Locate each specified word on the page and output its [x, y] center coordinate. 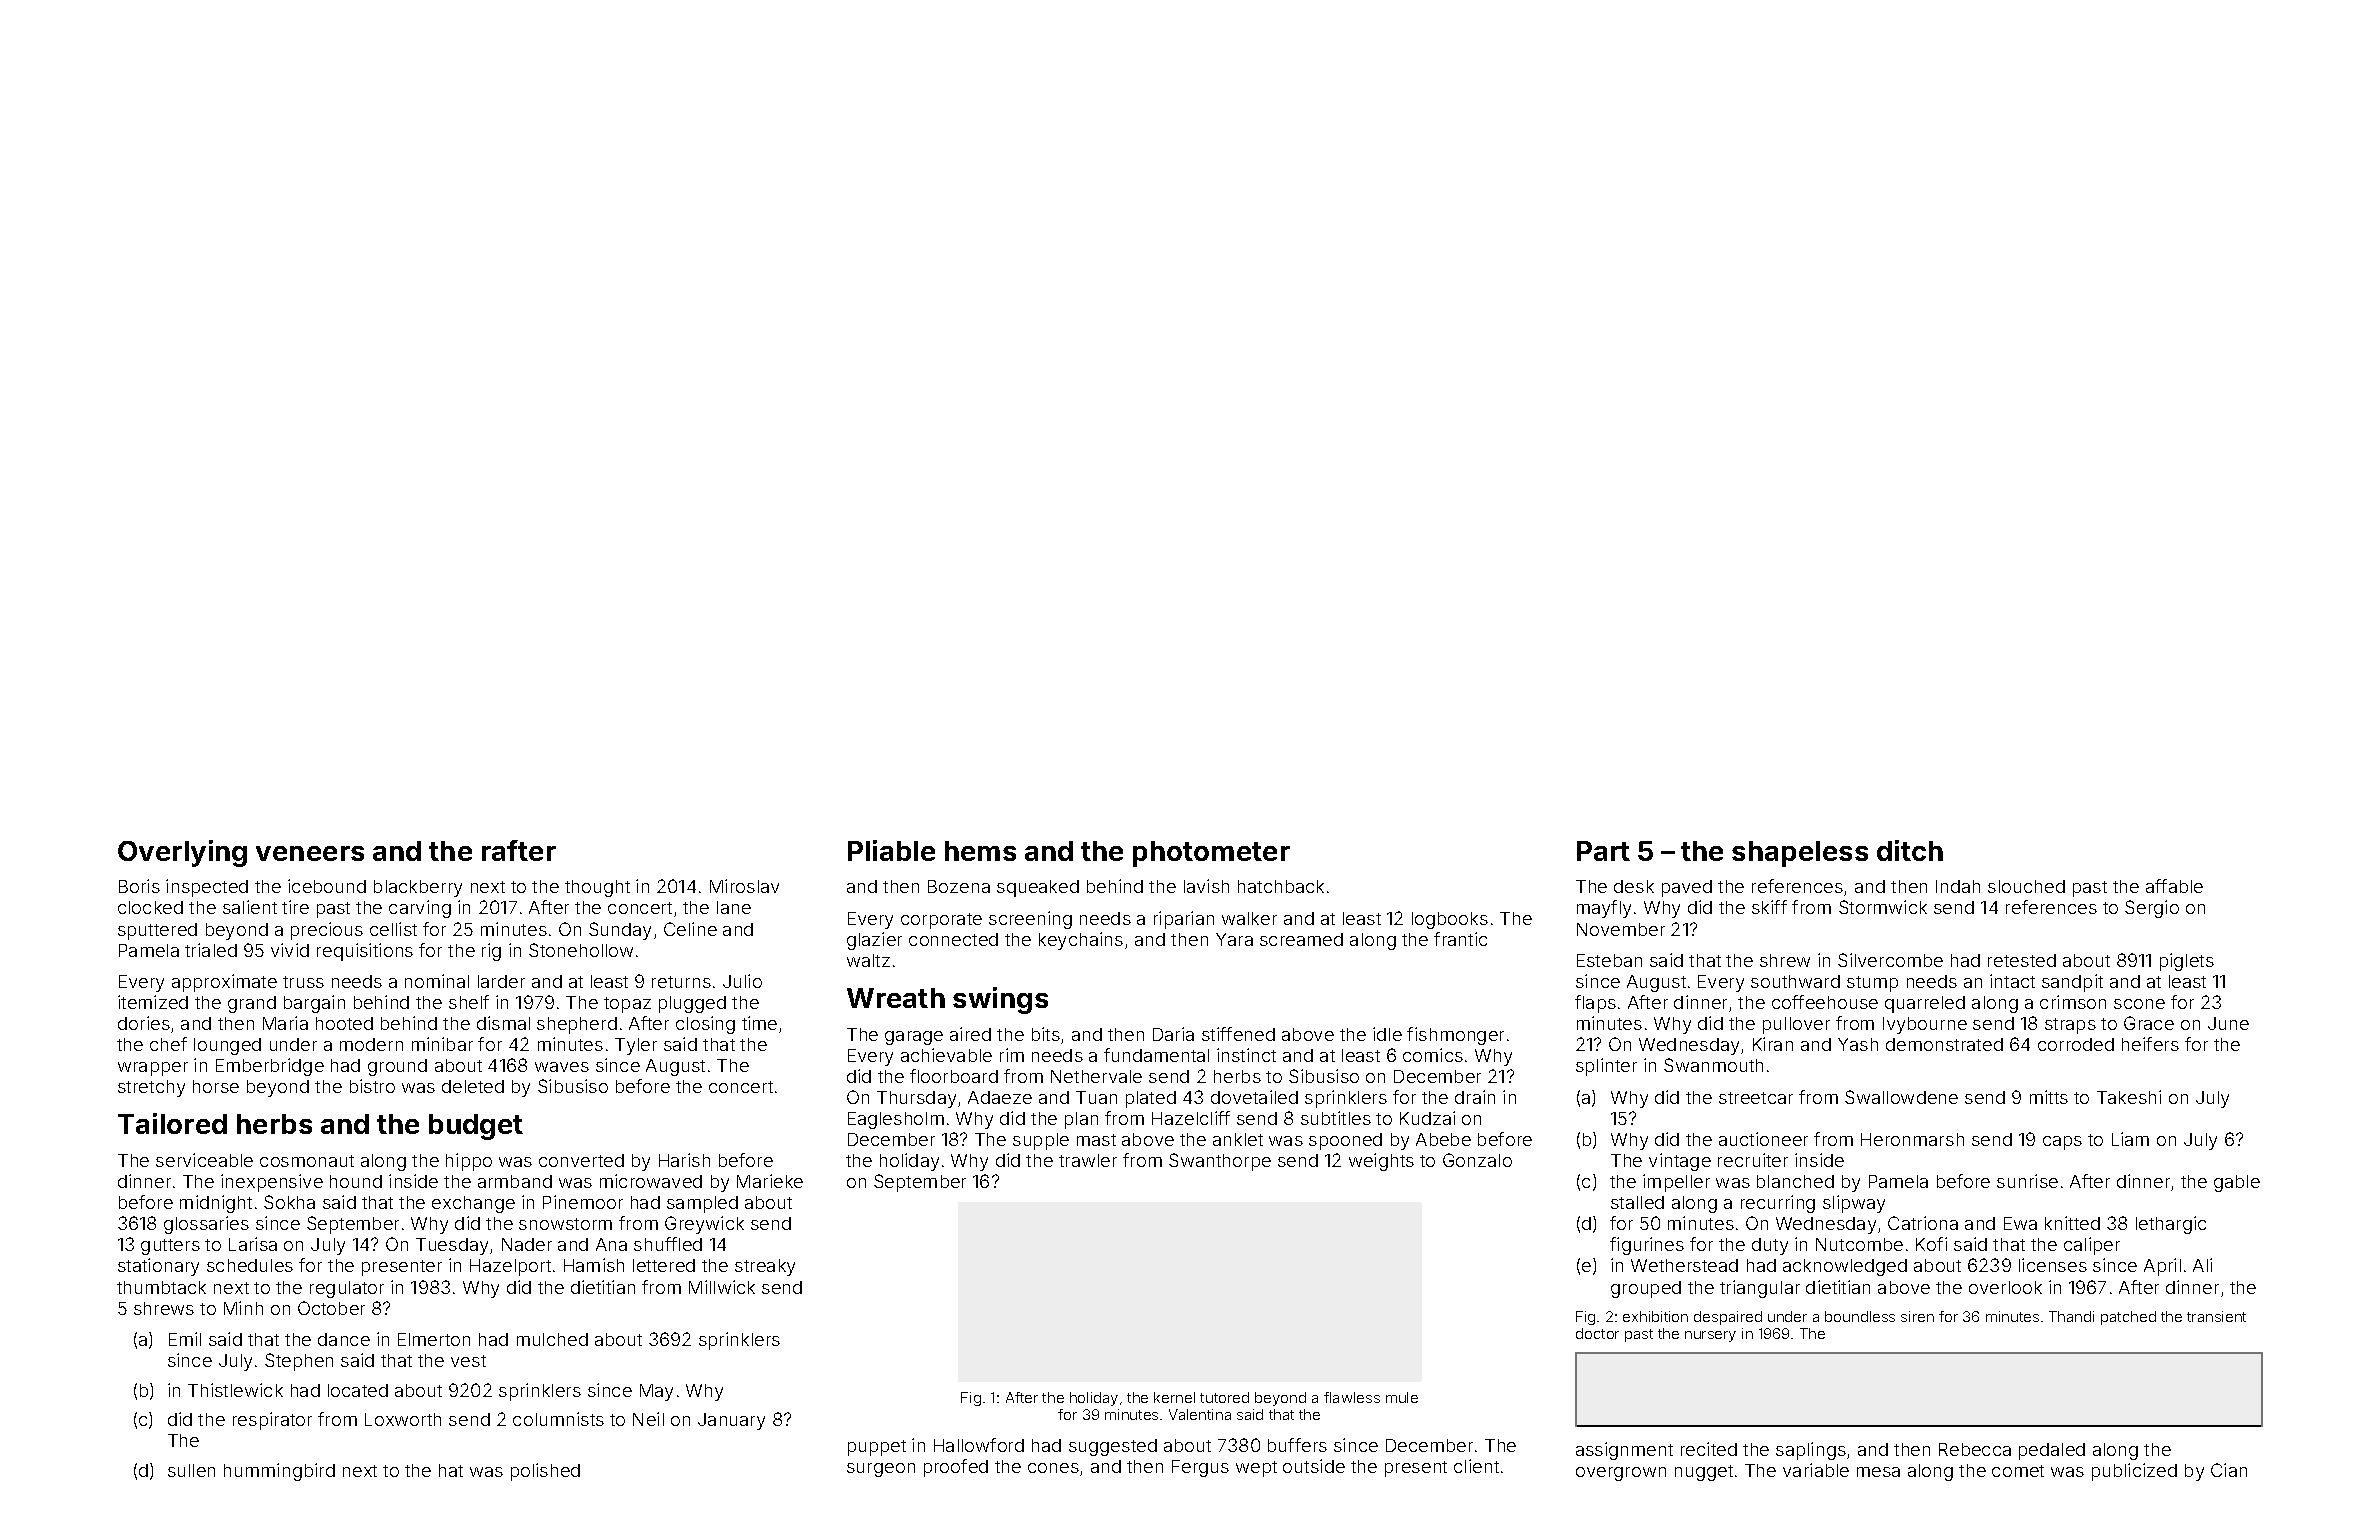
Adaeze [1000, 1097]
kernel [1174, 1397]
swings [1000, 1000]
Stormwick [1883, 907]
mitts [2049, 1097]
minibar [442, 1044]
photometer [1211, 854]
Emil [185, 1339]
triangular [1760, 1289]
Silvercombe [1890, 960]
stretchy [151, 1088]
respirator [272, 1421]
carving [420, 909]
